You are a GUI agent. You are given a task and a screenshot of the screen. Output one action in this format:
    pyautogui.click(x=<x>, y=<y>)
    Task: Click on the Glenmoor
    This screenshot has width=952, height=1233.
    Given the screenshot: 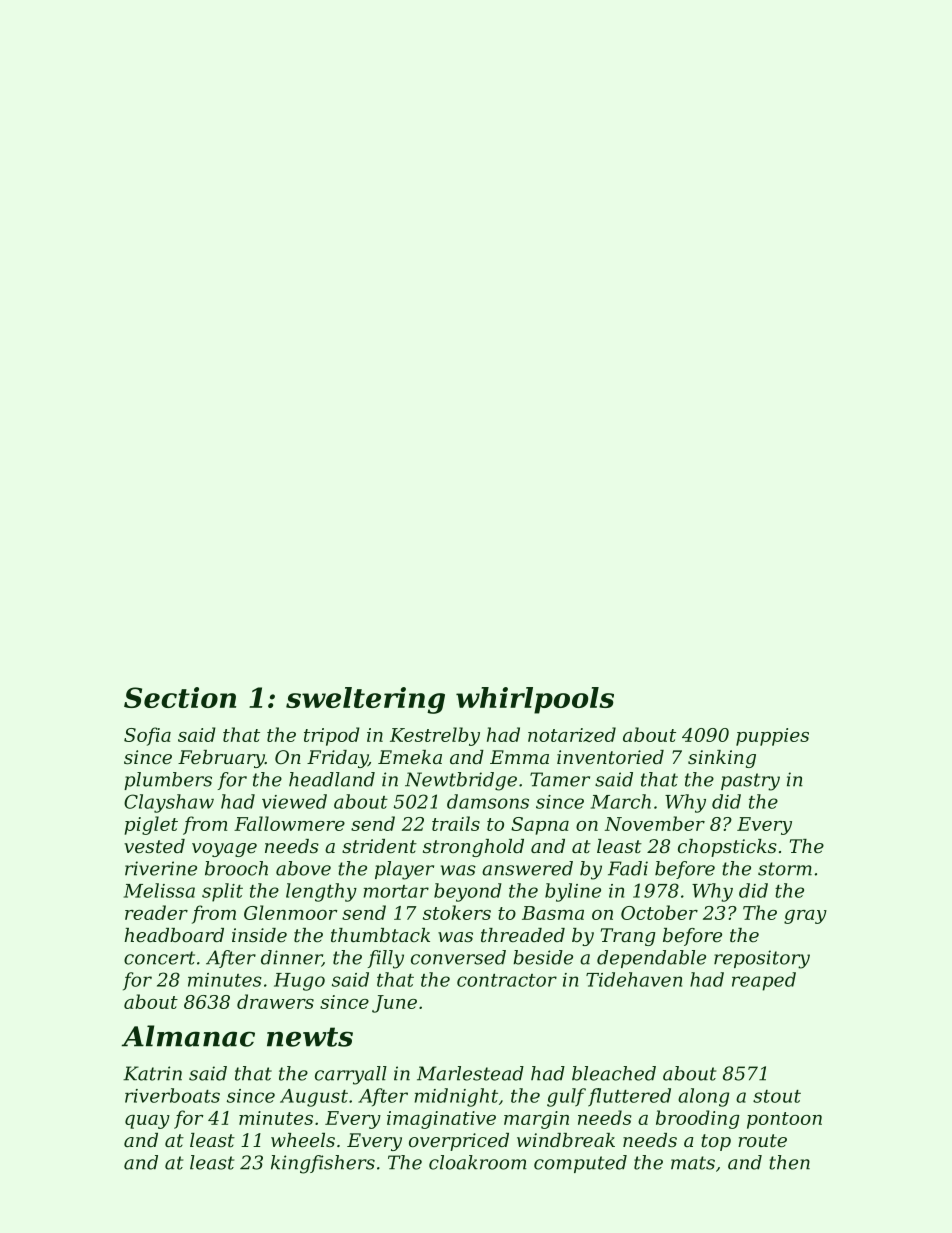 What is the action you would take?
    pyautogui.click(x=290, y=912)
